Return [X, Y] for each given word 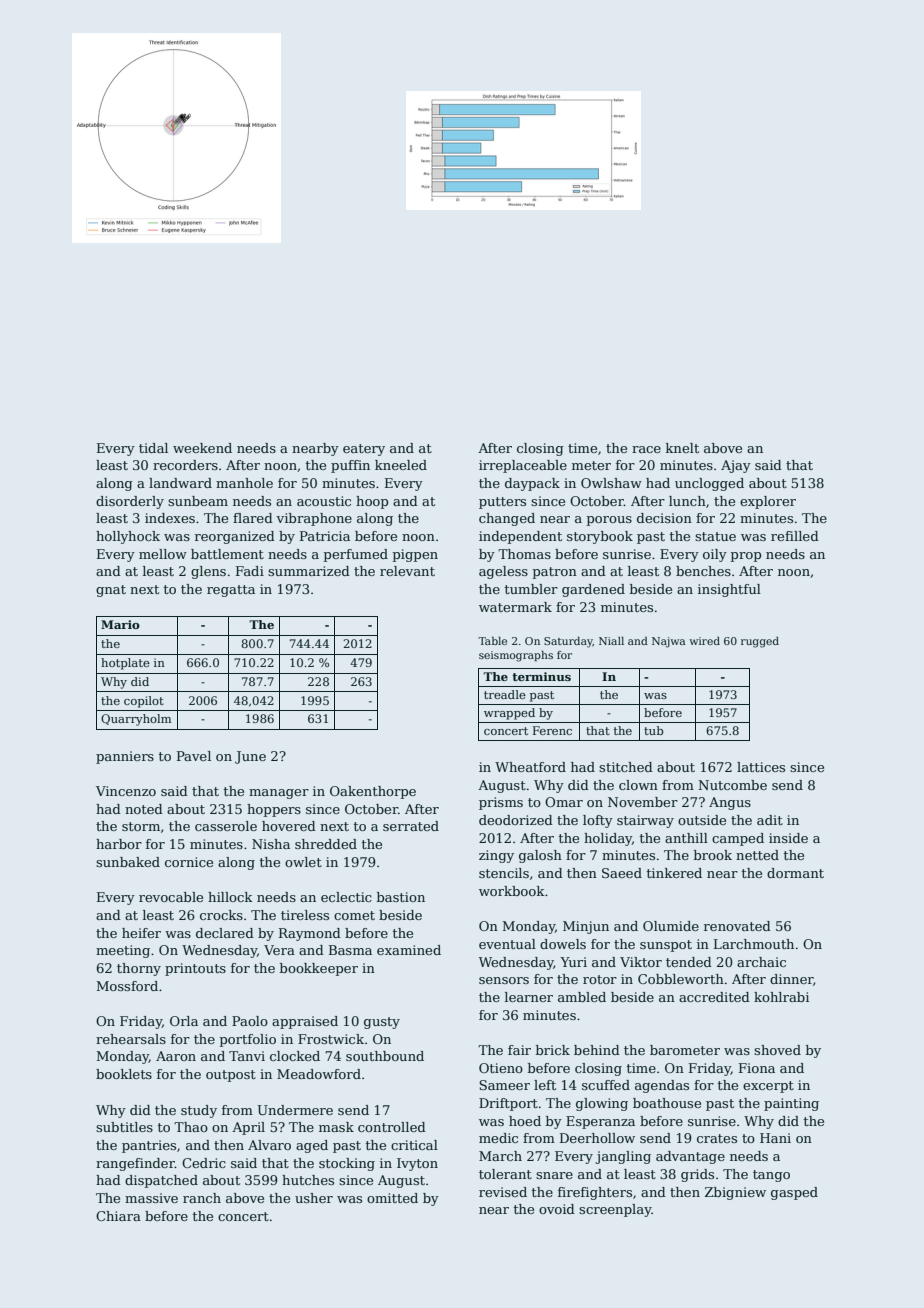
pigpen [415, 555]
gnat [111, 591]
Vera [279, 950]
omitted [392, 1198]
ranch [202, 1198]
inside [788, 838]
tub [653, 730]
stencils [504, 873]
